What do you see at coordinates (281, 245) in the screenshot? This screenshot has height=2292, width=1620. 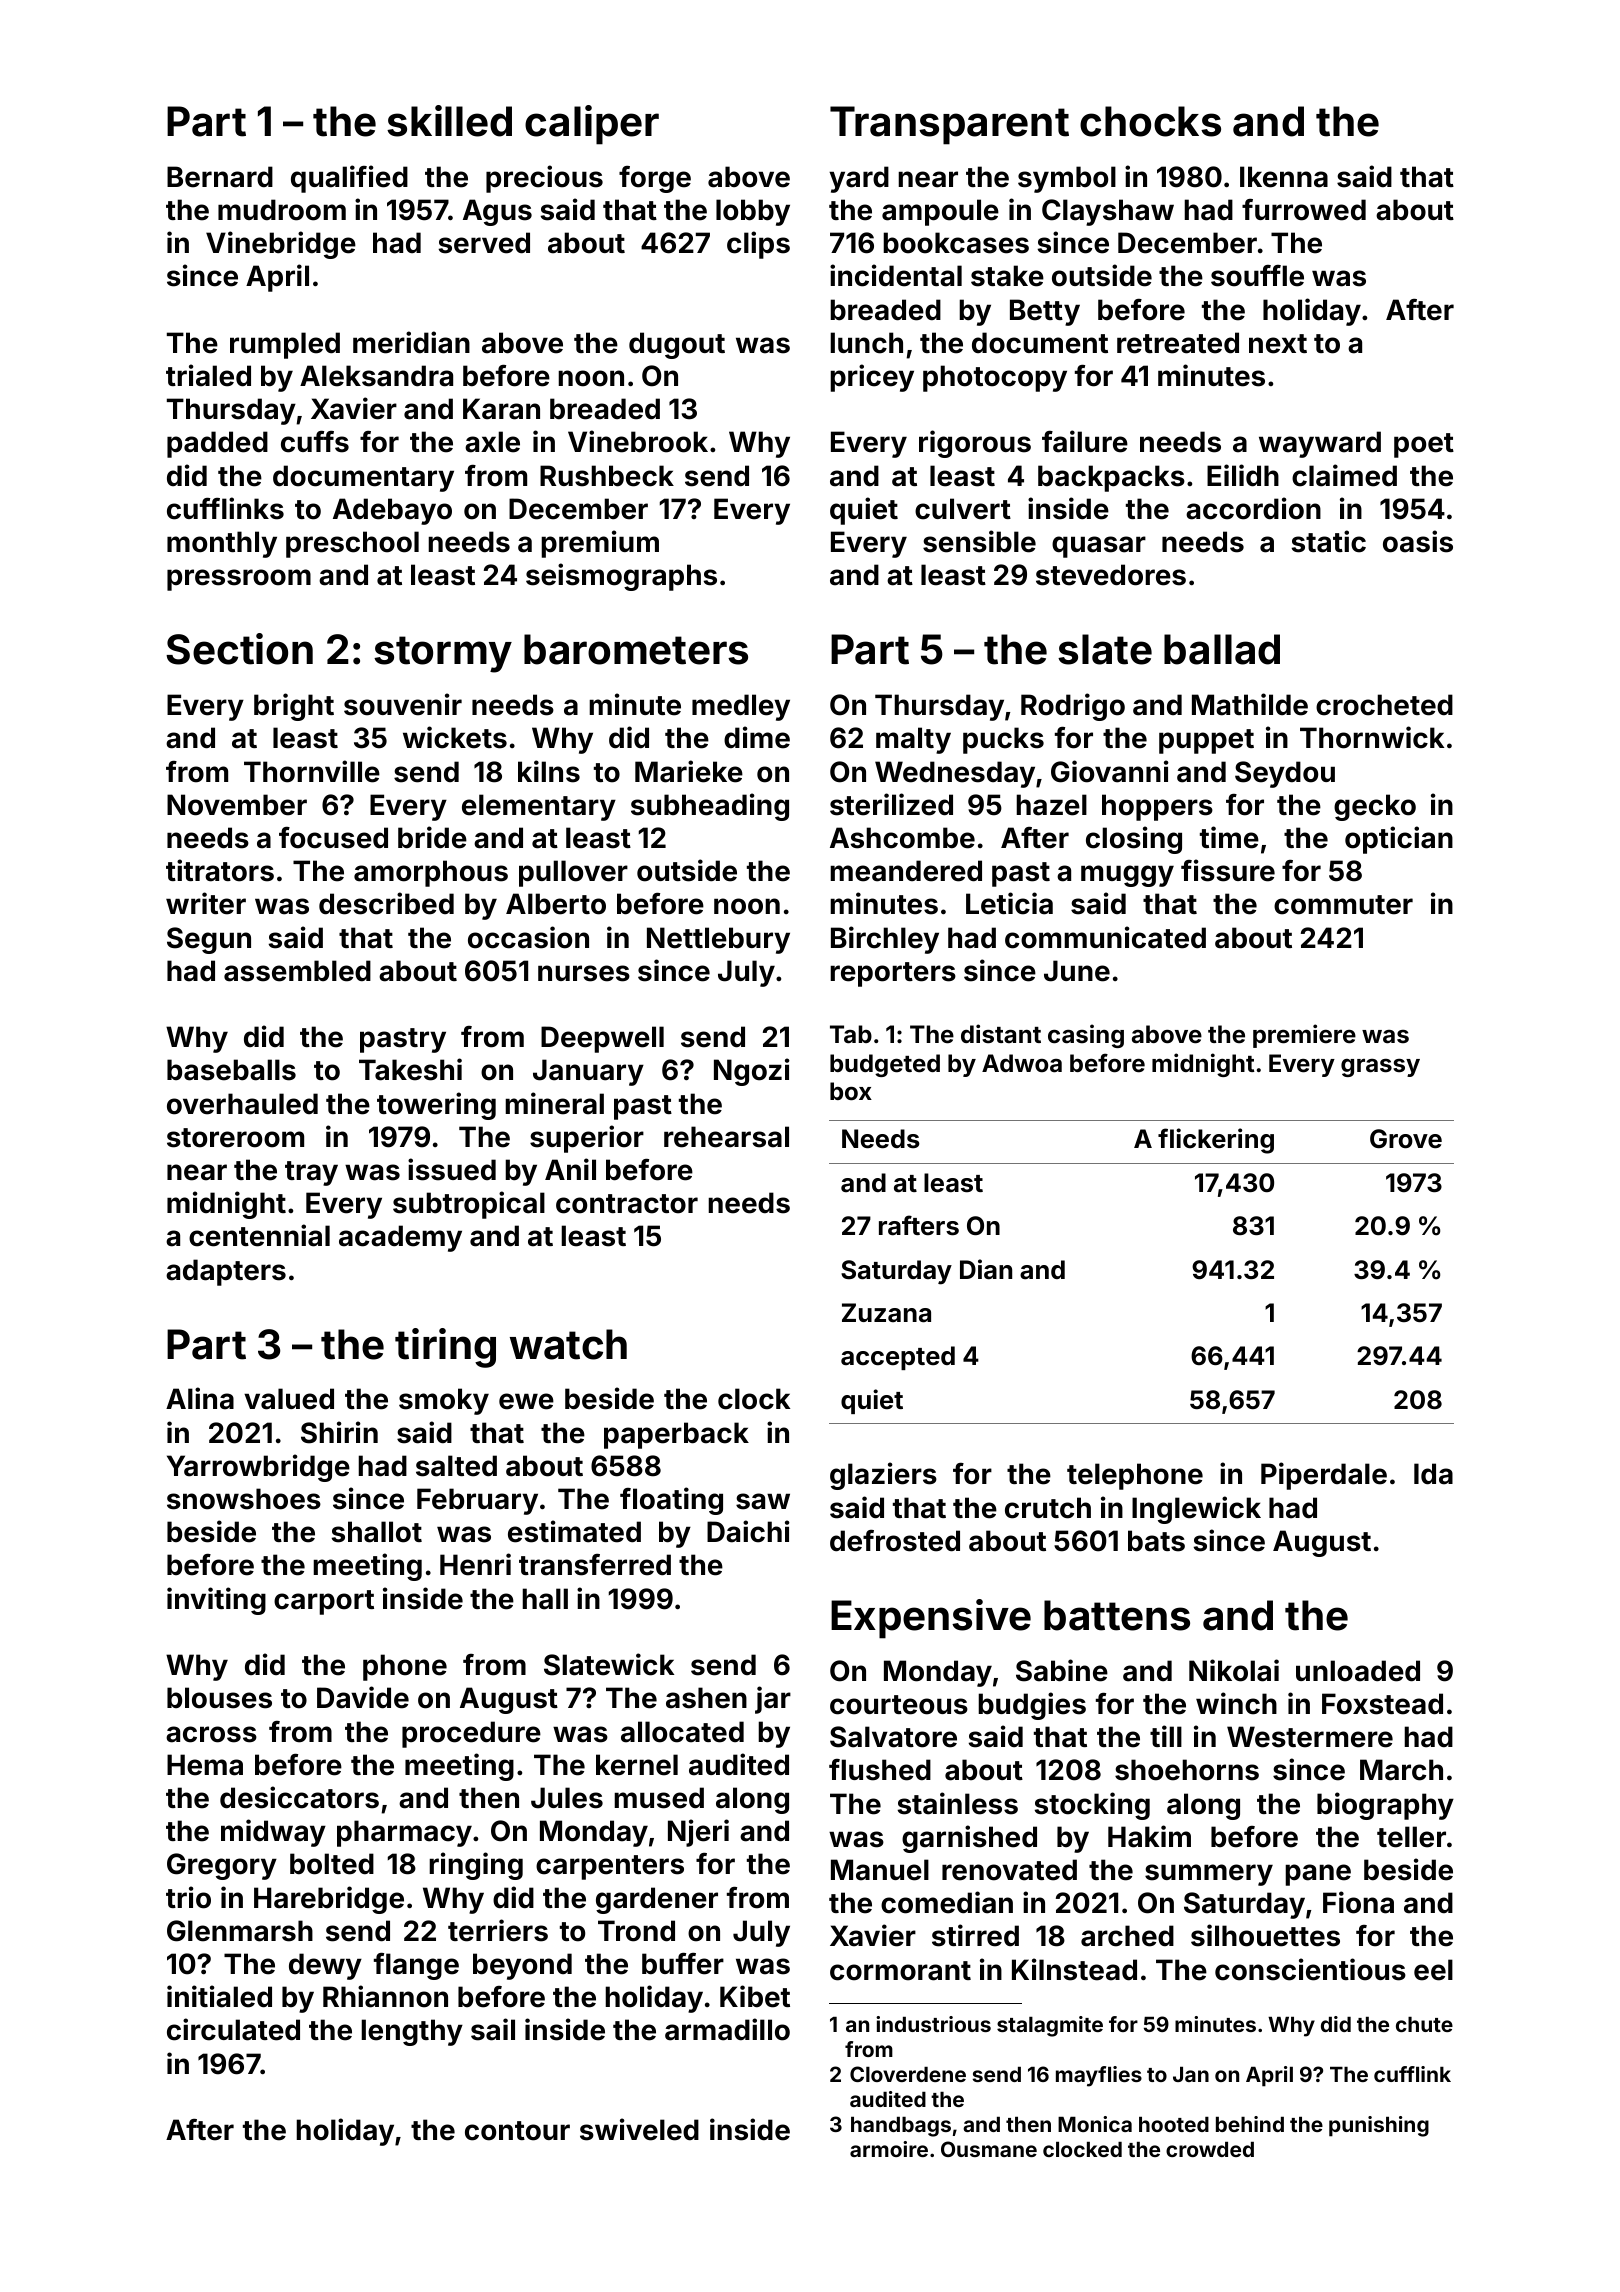 I see `Vinebridge` at bounding box center [281, 245].
